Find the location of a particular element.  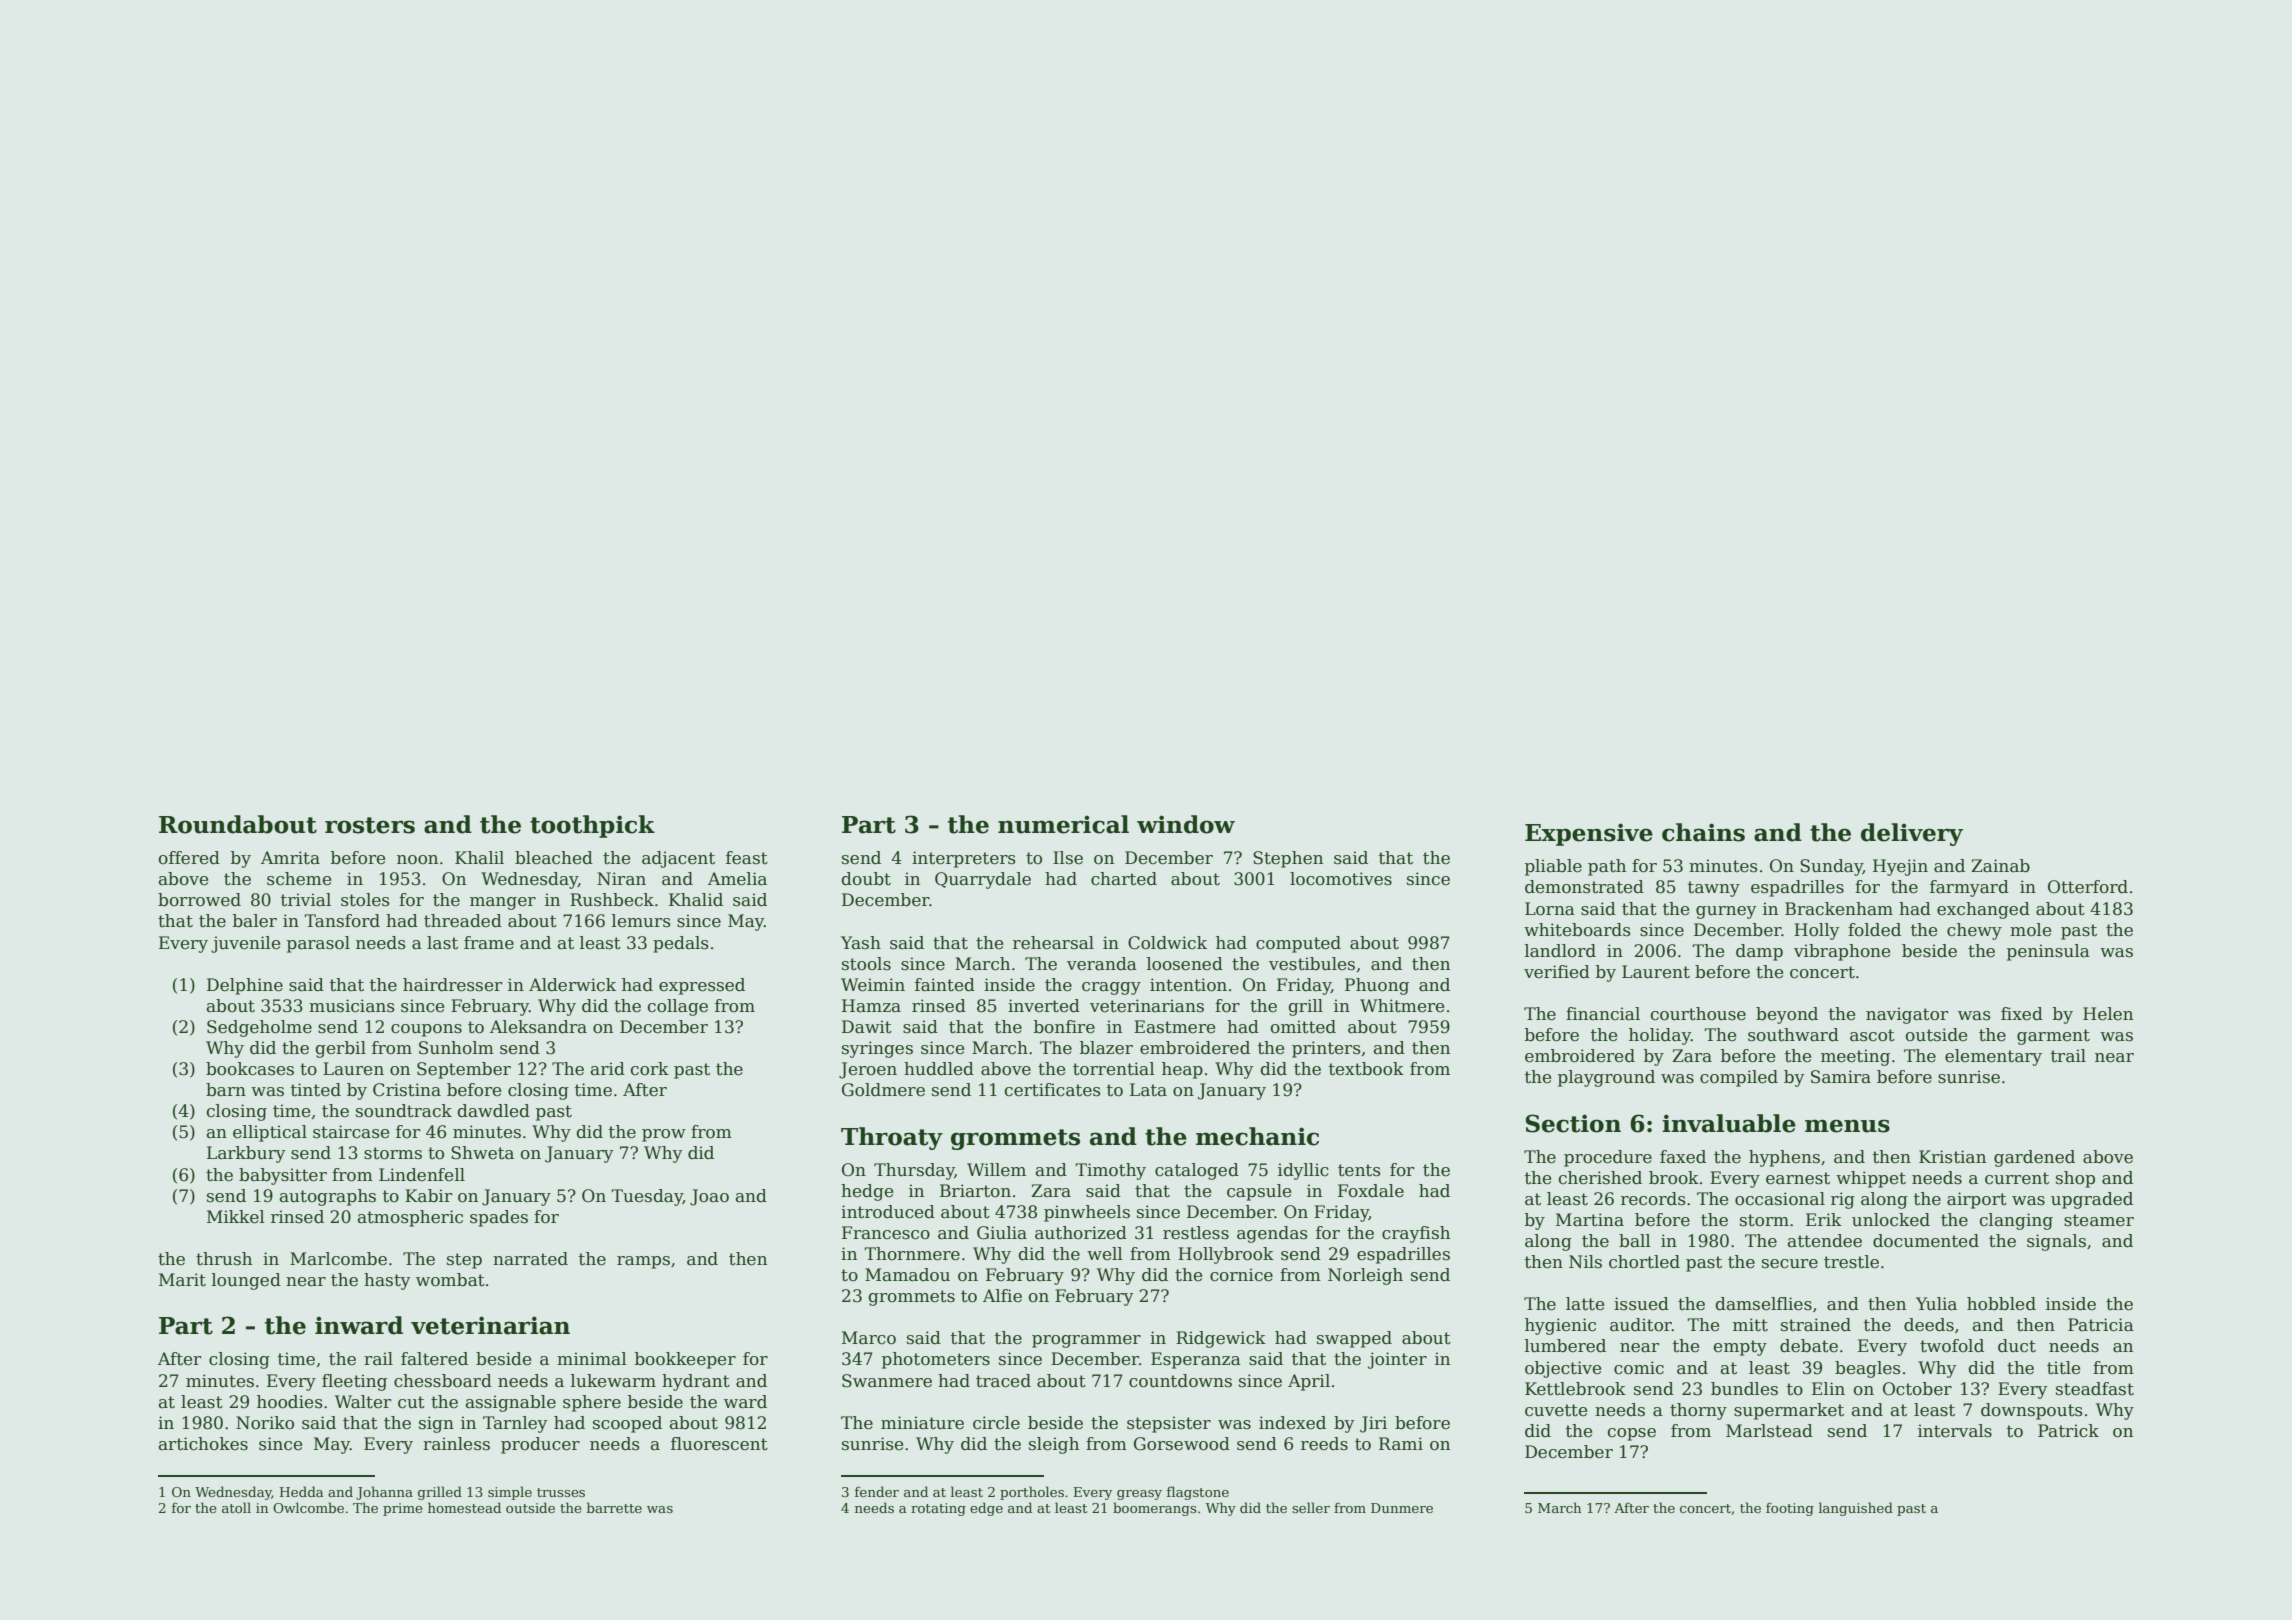

menus is located at coordinates (1847, 1126).
